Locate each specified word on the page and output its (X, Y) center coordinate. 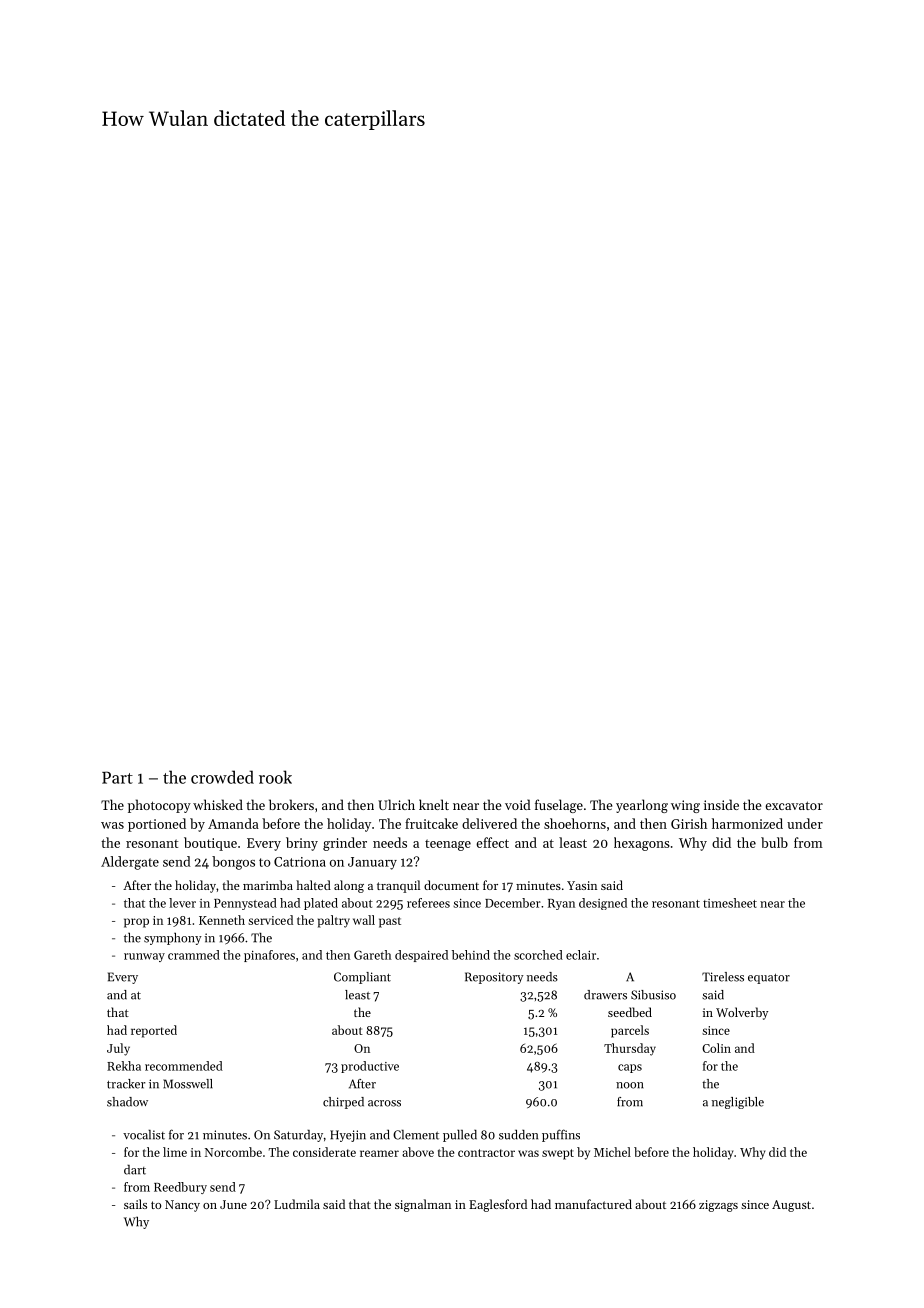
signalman (423, 1205)
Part (117, 777)
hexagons (642, 844)
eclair (581, 955)
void (518, 804)
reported (154, 1031)
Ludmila (297, 1204)
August (791, 1206)
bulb (774, 842)
